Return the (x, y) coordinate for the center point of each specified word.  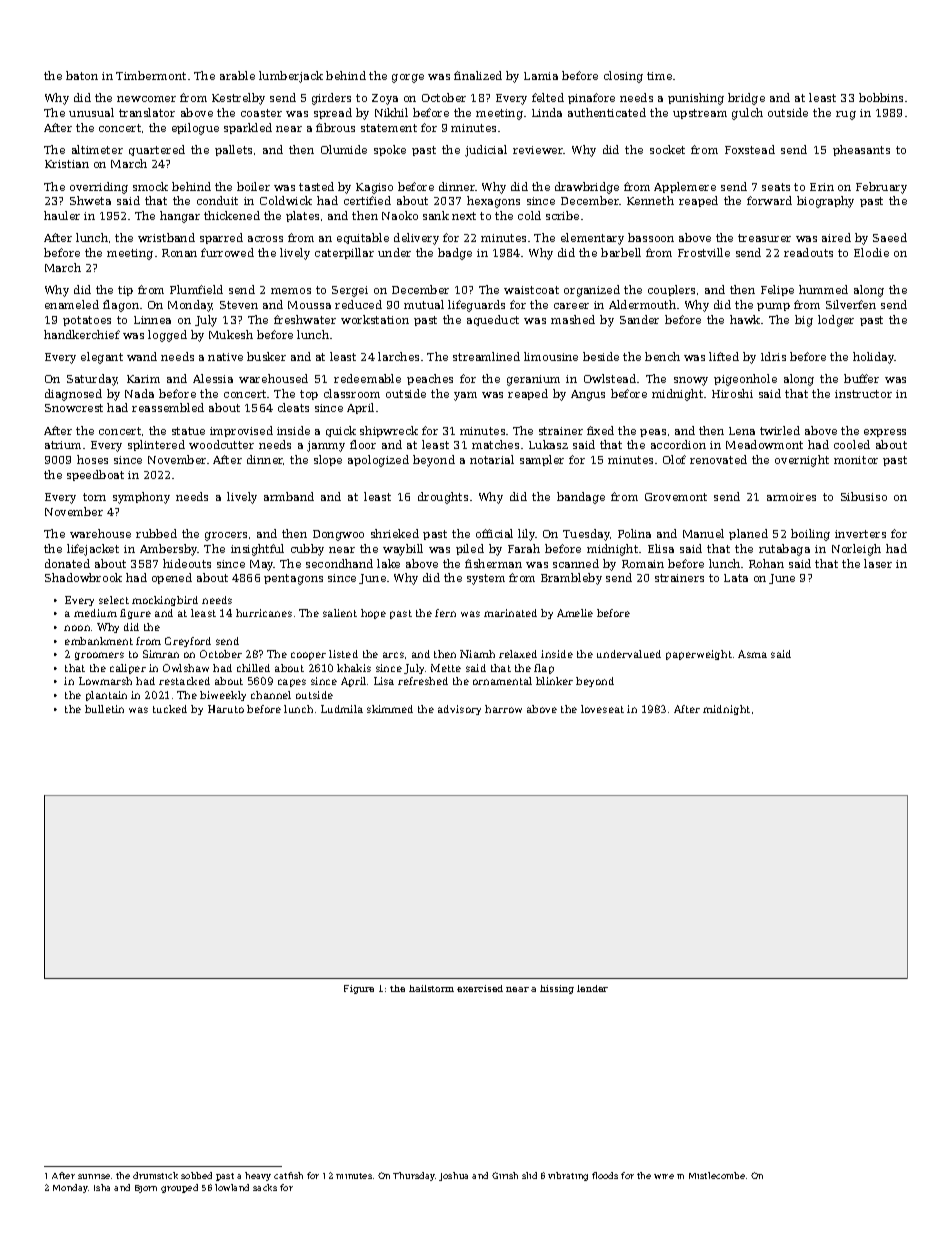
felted (548, 97)
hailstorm (431, 988)
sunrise (94, 1176)
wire (664, 1176)
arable (237, 75)
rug (846, 115)
